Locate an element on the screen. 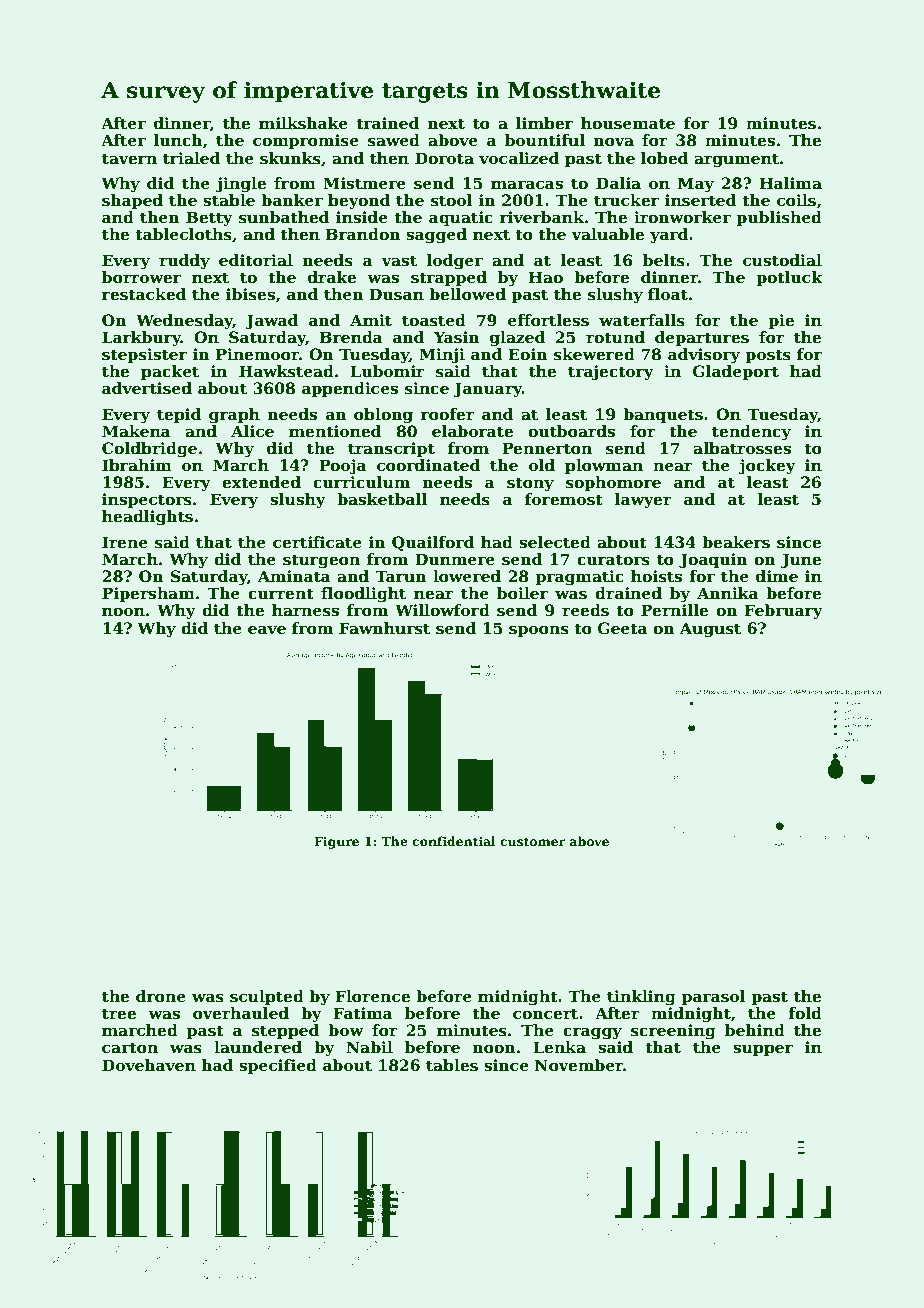 This screenshot has height=1308, width=924. housemate is located at coordinates (628, 123).
